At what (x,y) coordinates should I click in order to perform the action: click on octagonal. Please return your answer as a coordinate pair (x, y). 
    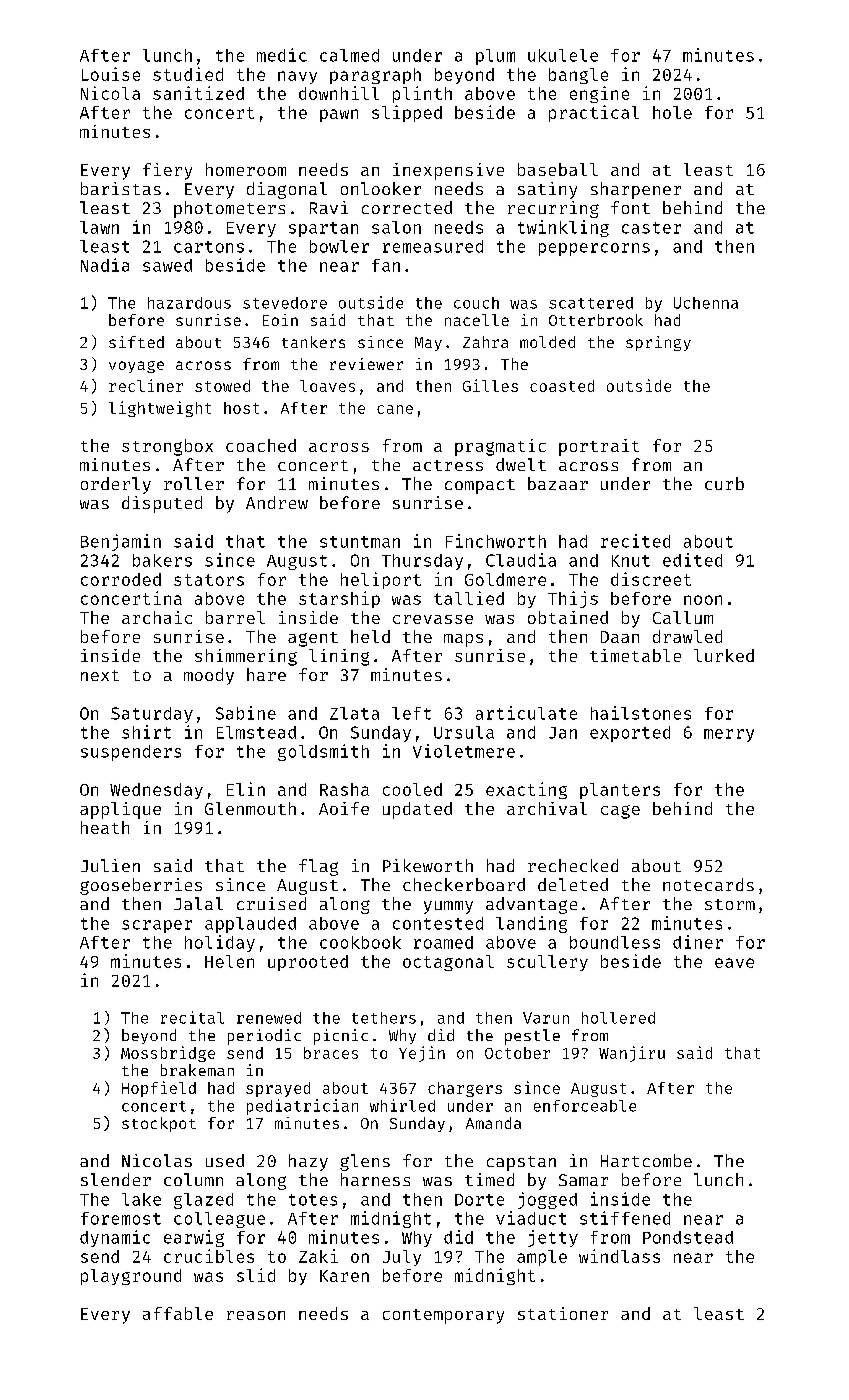
    Looking at the image, I should click on (448, 963).
